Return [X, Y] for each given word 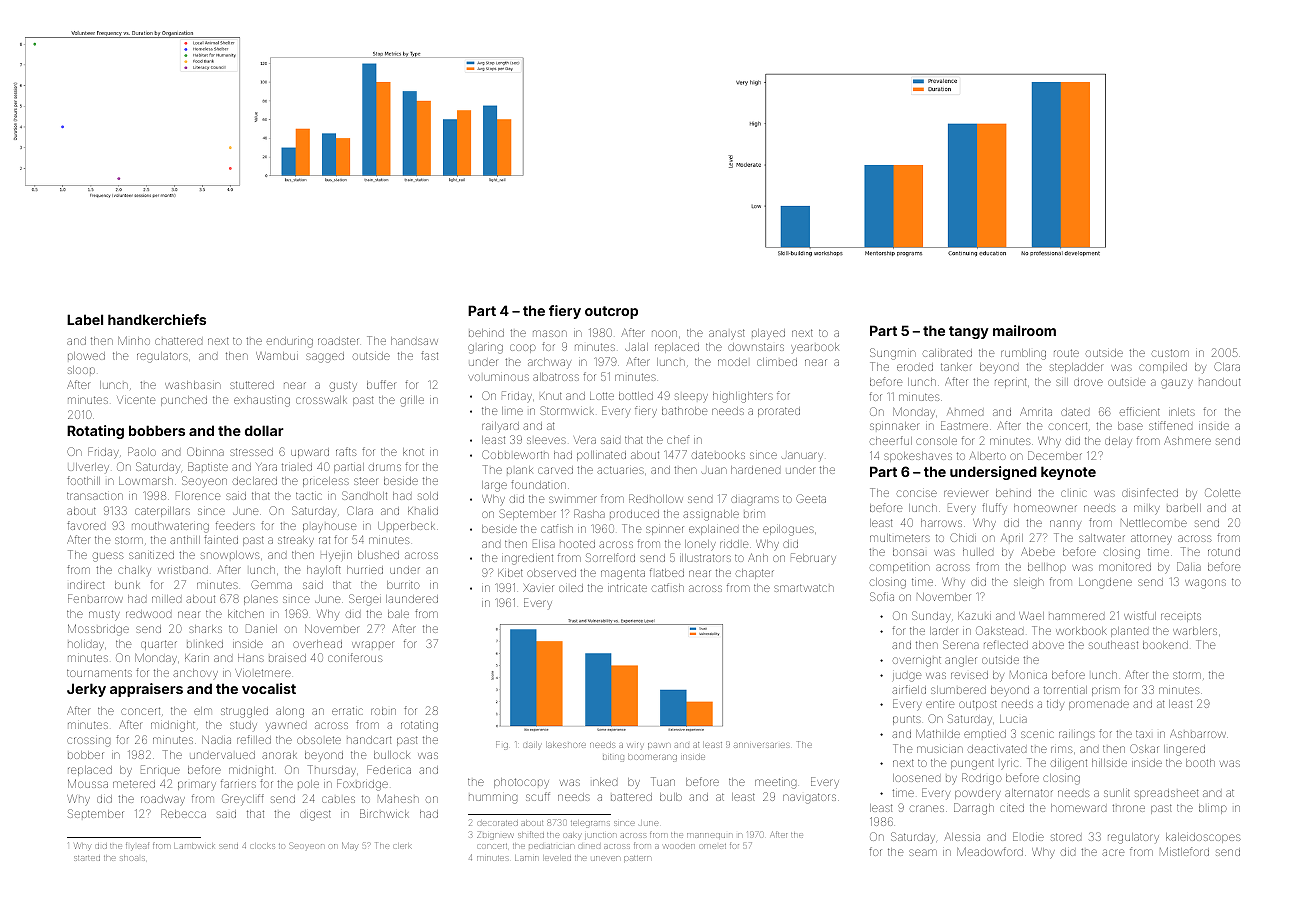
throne [1128, 808]
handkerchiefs [157, 319]
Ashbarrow [1198, 733]
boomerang [652, 758]
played [768, 334]
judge [907, 677]
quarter [159, 645]
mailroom [1024, 330]
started [87, 858]
